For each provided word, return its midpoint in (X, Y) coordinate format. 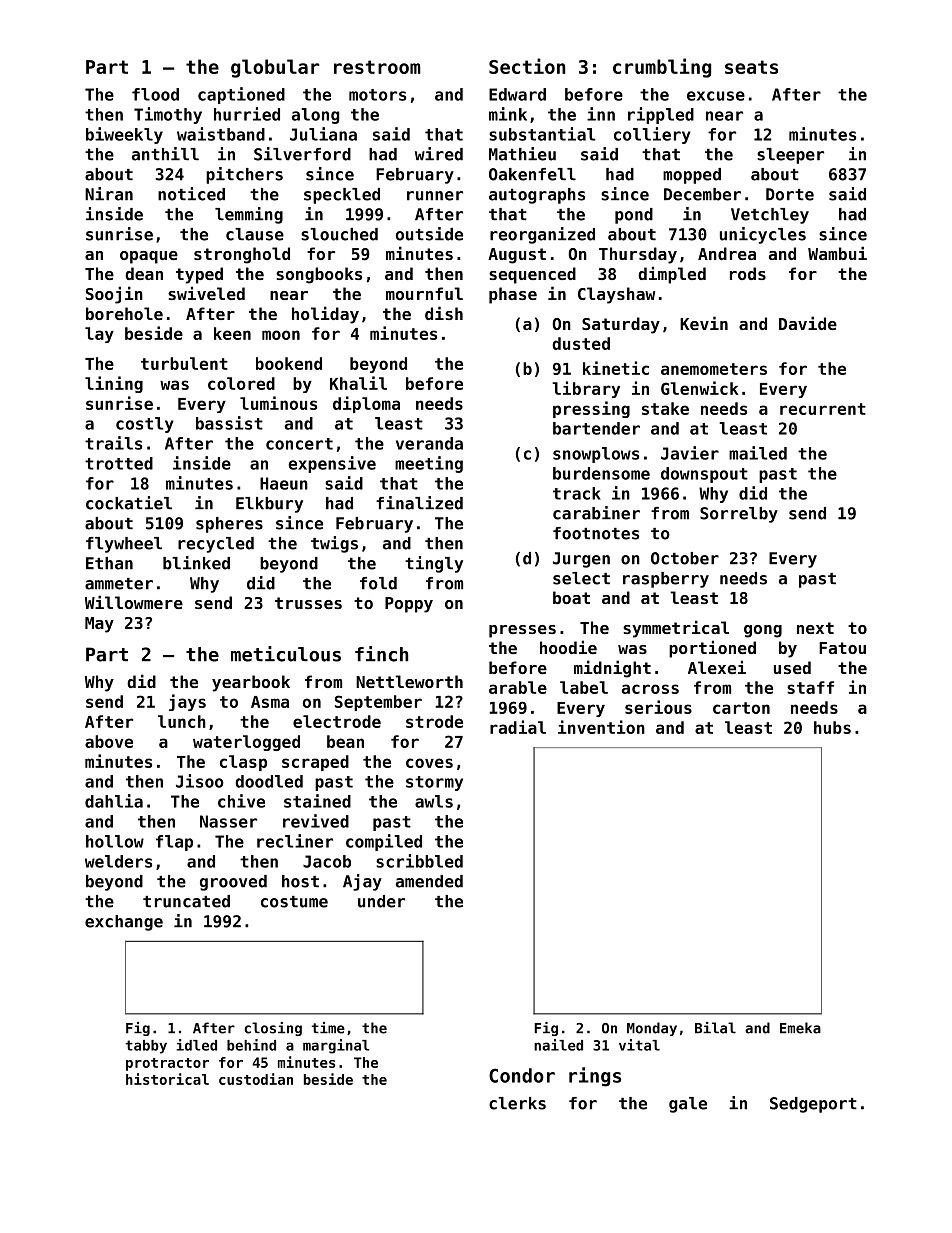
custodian (256, 1079)
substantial (542, 134)
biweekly (124, 135)
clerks (517, 1103)
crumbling (662, 68)
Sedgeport (813, 1105)
